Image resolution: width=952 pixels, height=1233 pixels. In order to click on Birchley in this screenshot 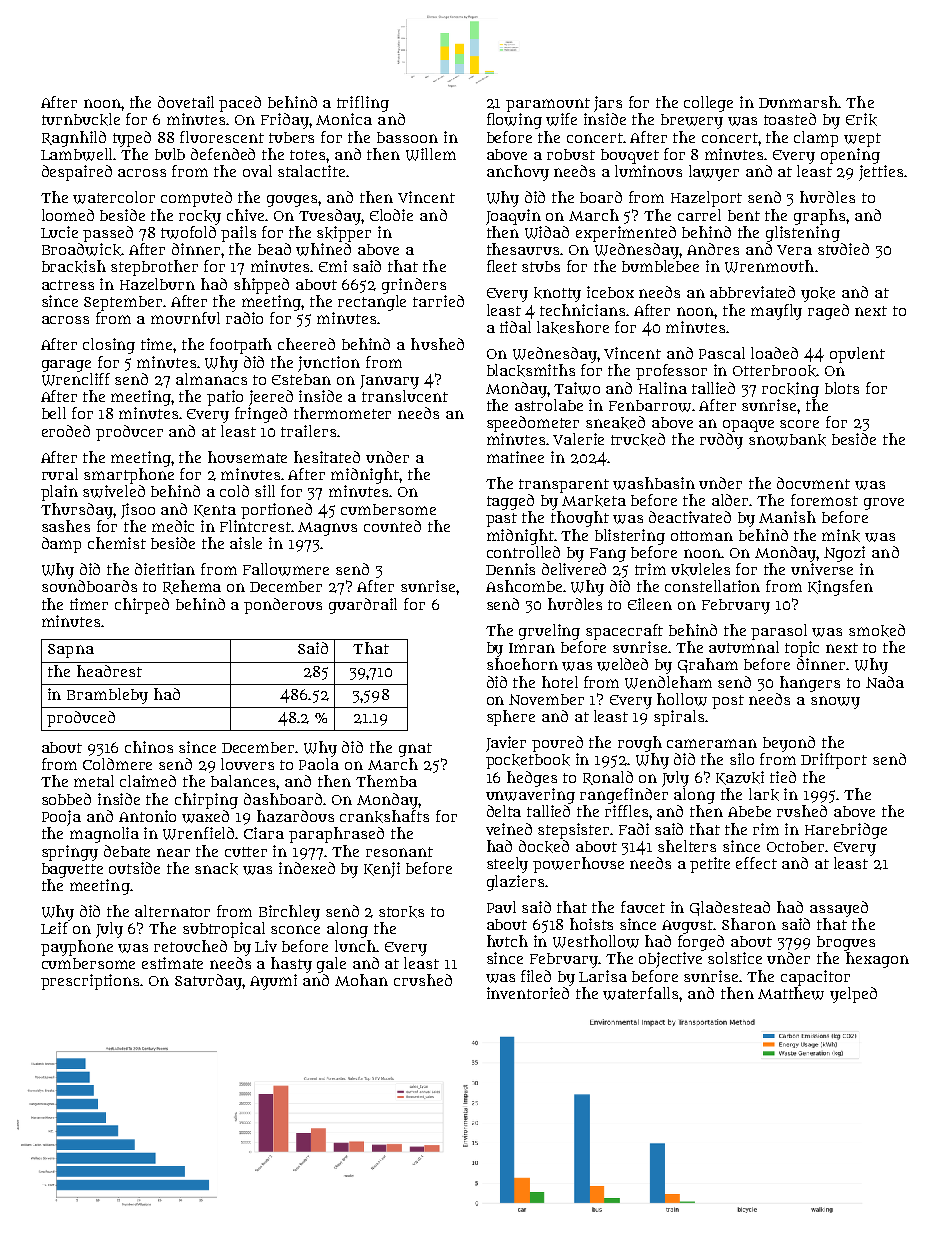, I will do `click(289, 913)`.
